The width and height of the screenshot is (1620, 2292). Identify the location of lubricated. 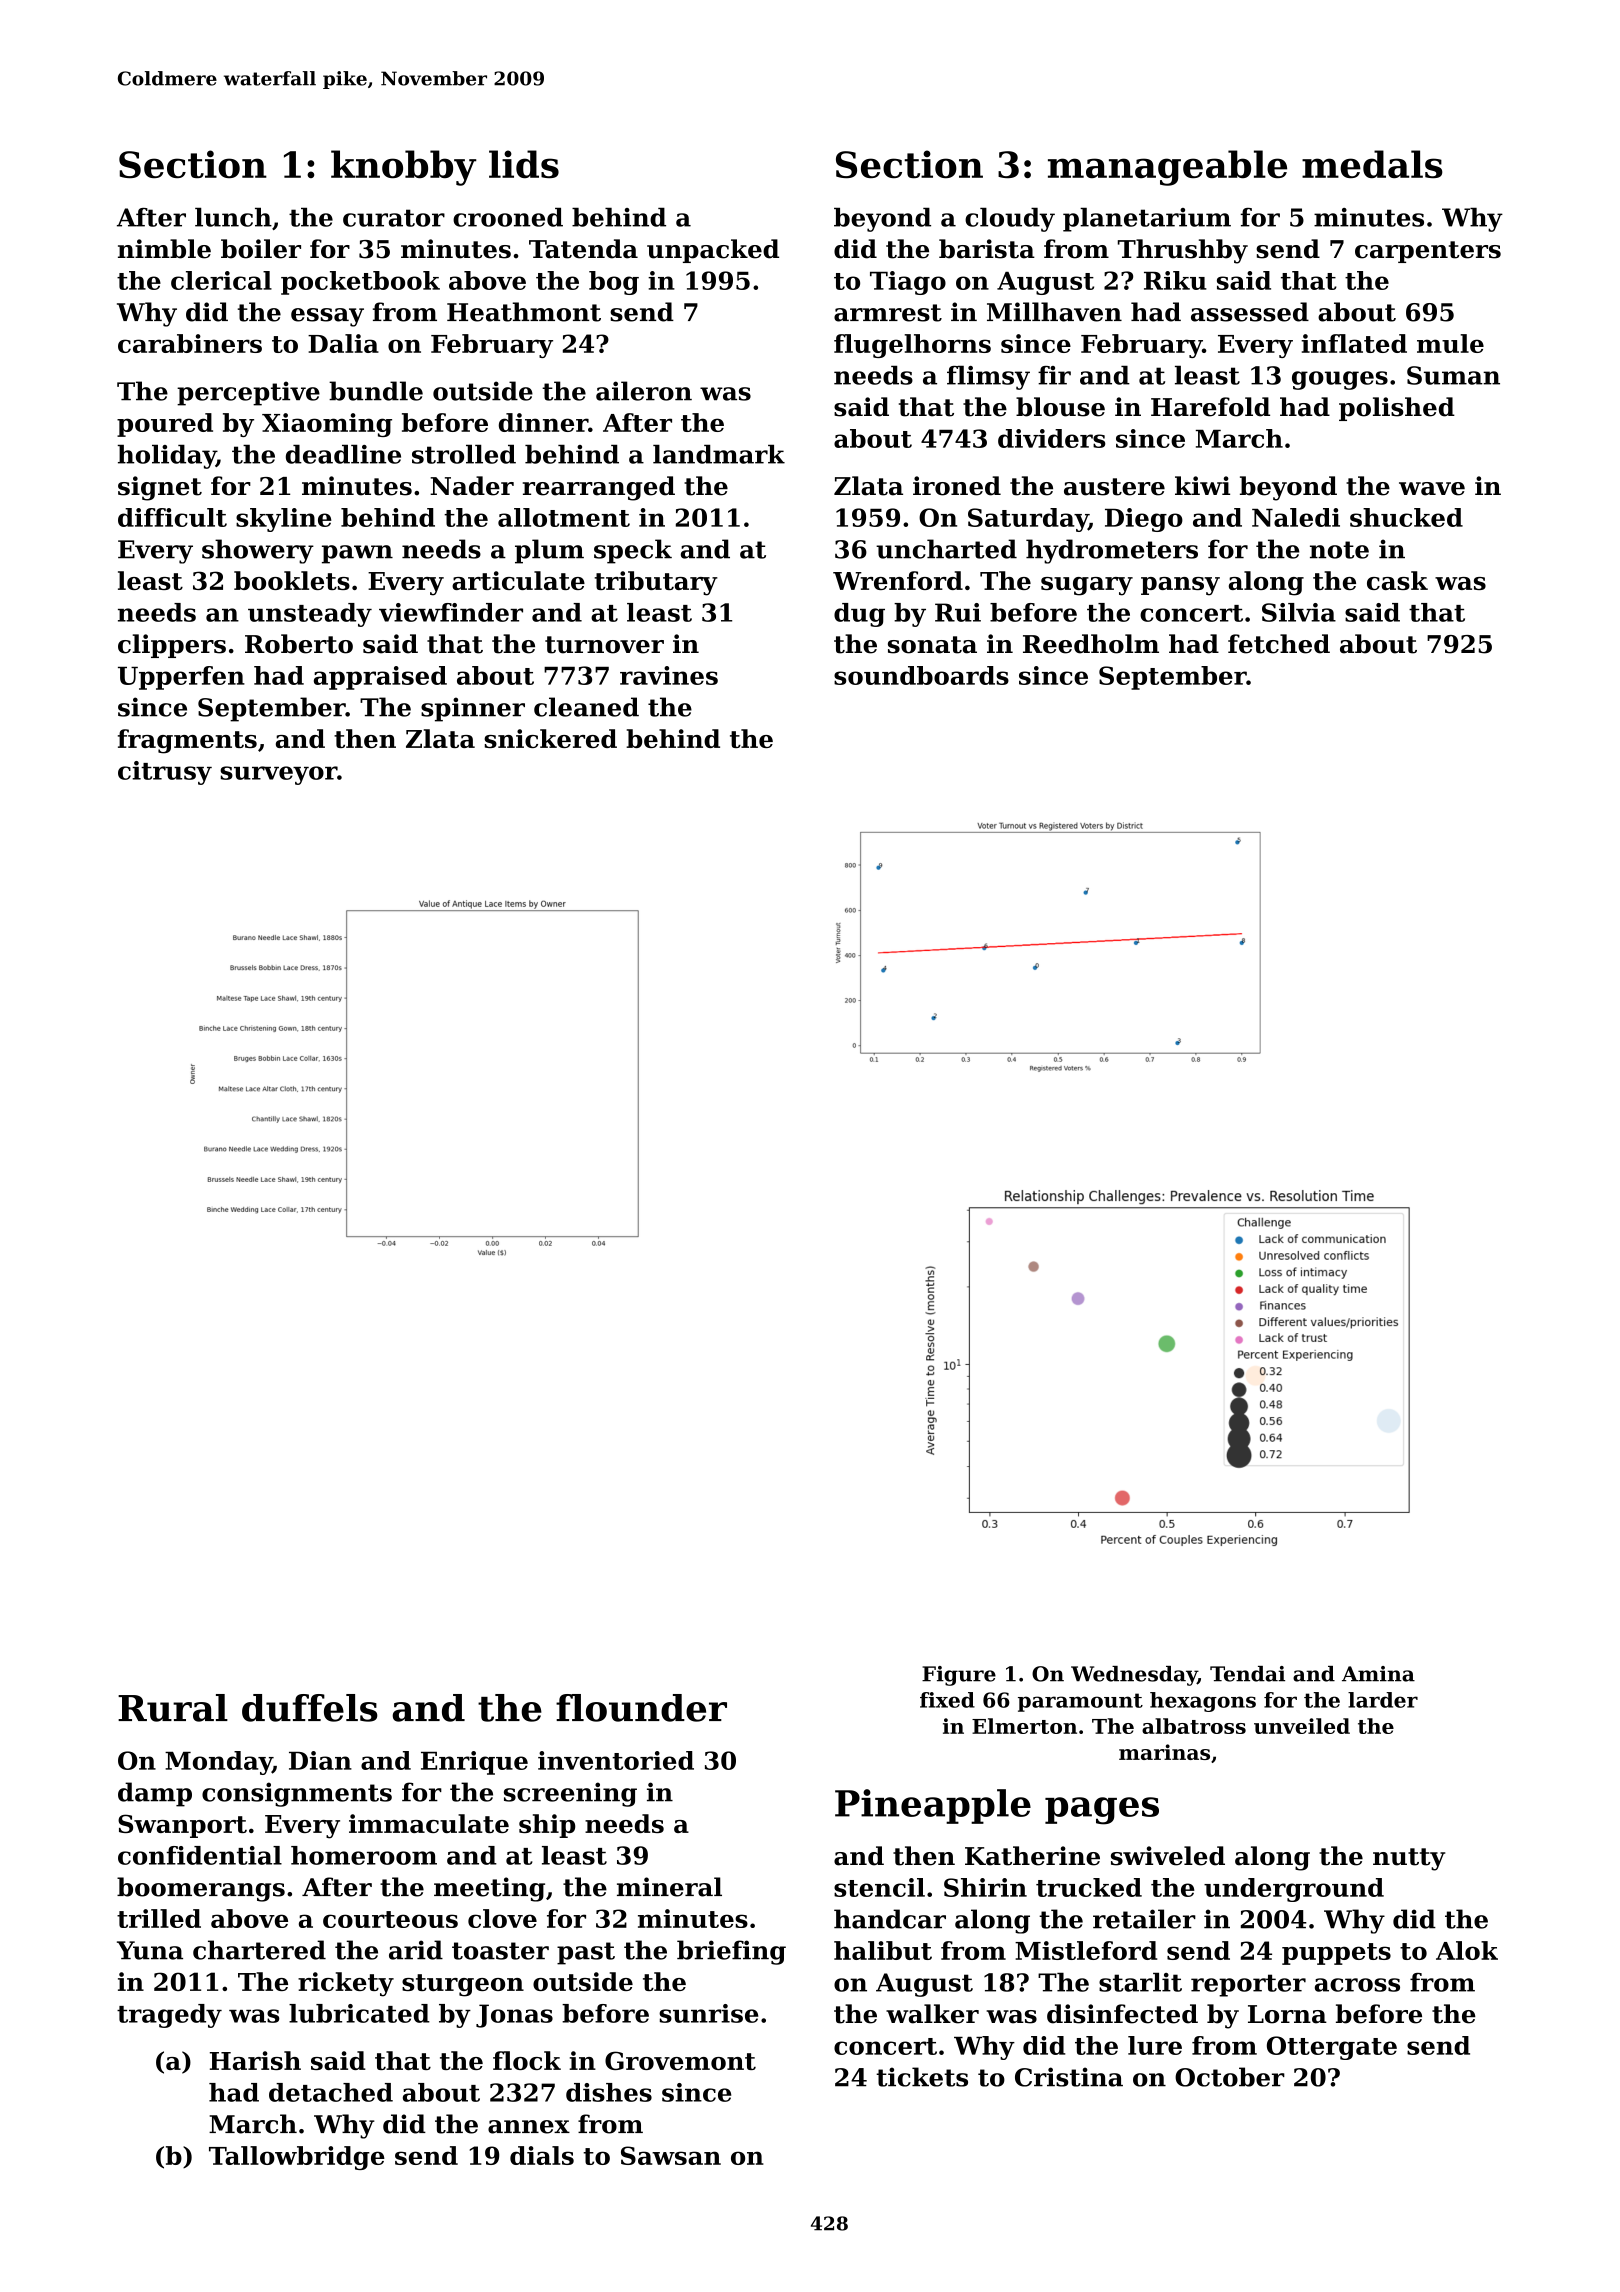
(359, 2013).
